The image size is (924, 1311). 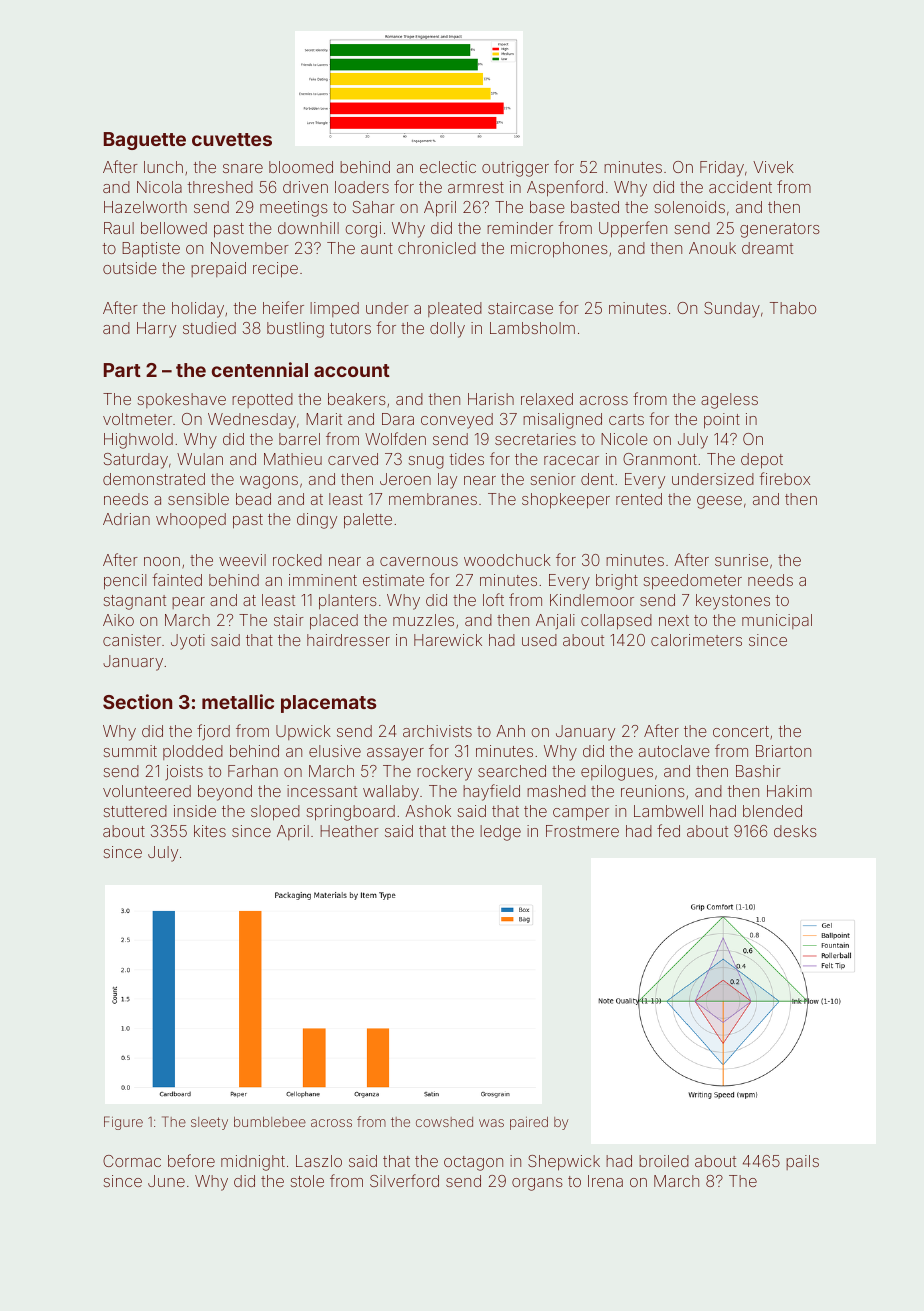 What do you see at coordinates (188, 642) in the screenshot?
I see `Jyoti` at bounding box center [188, 642].
